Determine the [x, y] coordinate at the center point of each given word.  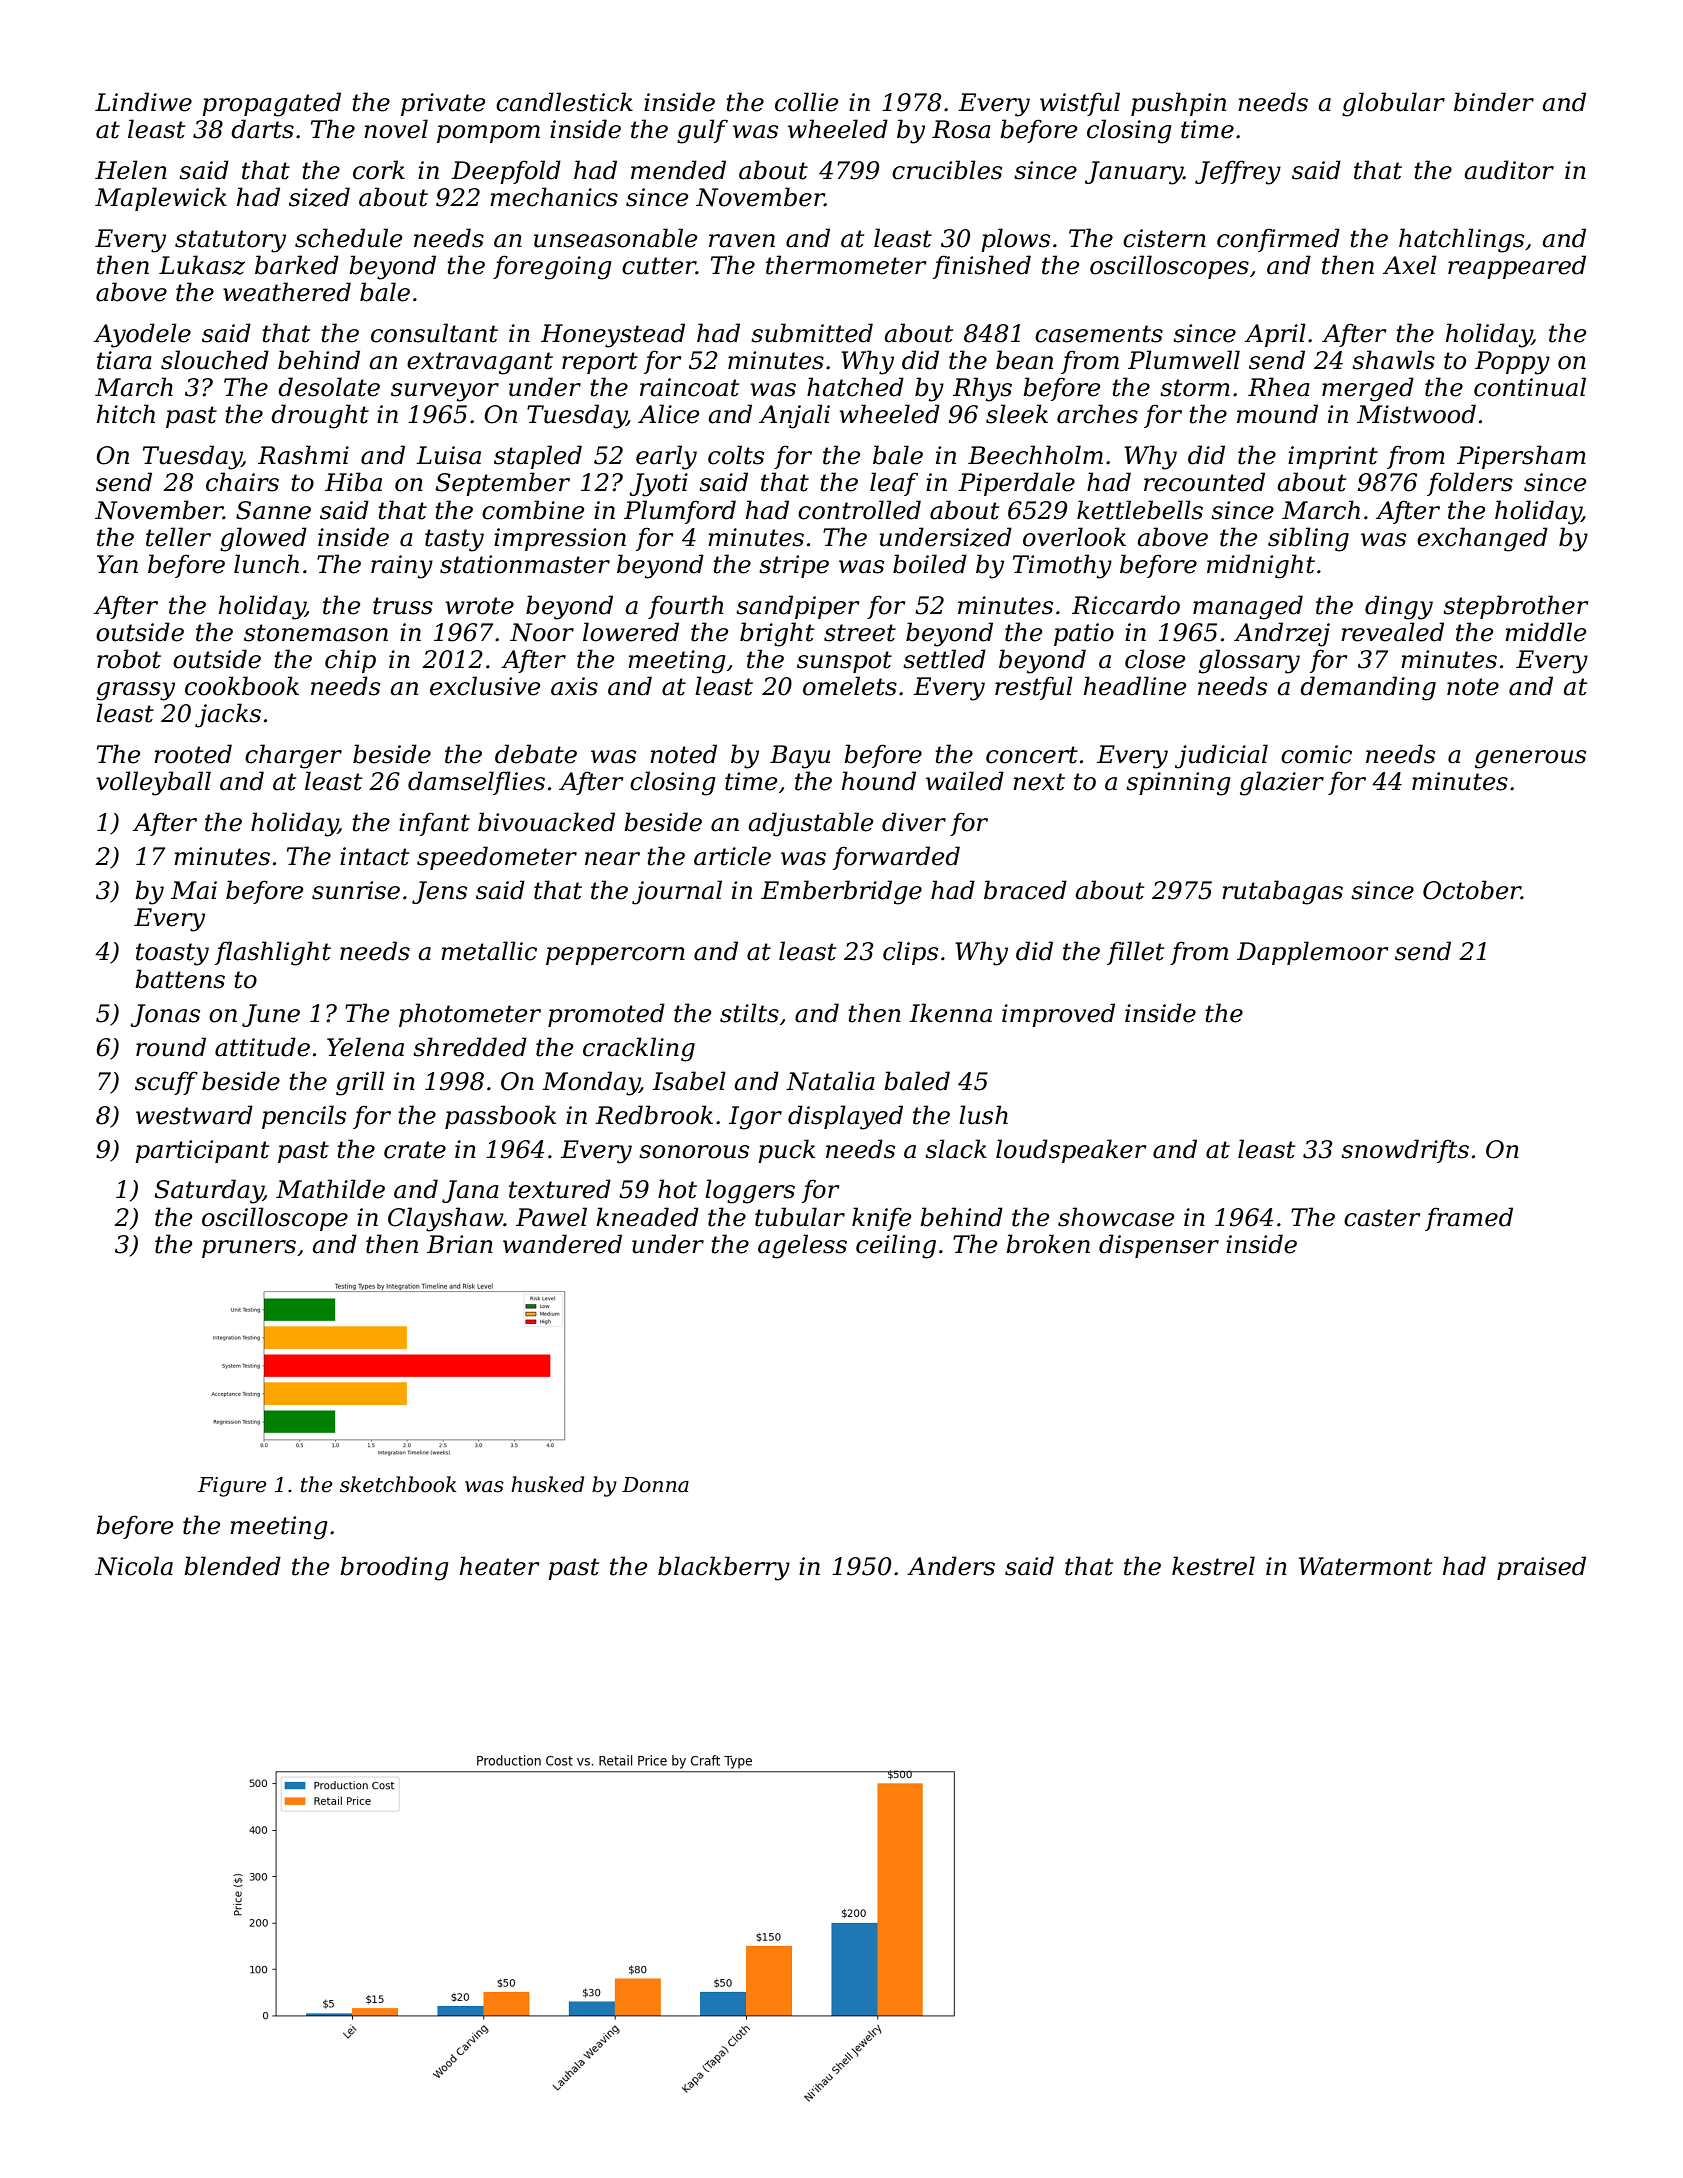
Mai [194, 890]
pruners [249, 1249]
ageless [802, 1246]
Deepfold [506, 172]
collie [806, 102]
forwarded [896, 858]
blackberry [724, 1568]
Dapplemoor [1313, 953]
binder [1494, 102]
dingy [1399, 607]
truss [403, 606]
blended [232, 1566]
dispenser [1159, 1246]
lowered [631, 632]
